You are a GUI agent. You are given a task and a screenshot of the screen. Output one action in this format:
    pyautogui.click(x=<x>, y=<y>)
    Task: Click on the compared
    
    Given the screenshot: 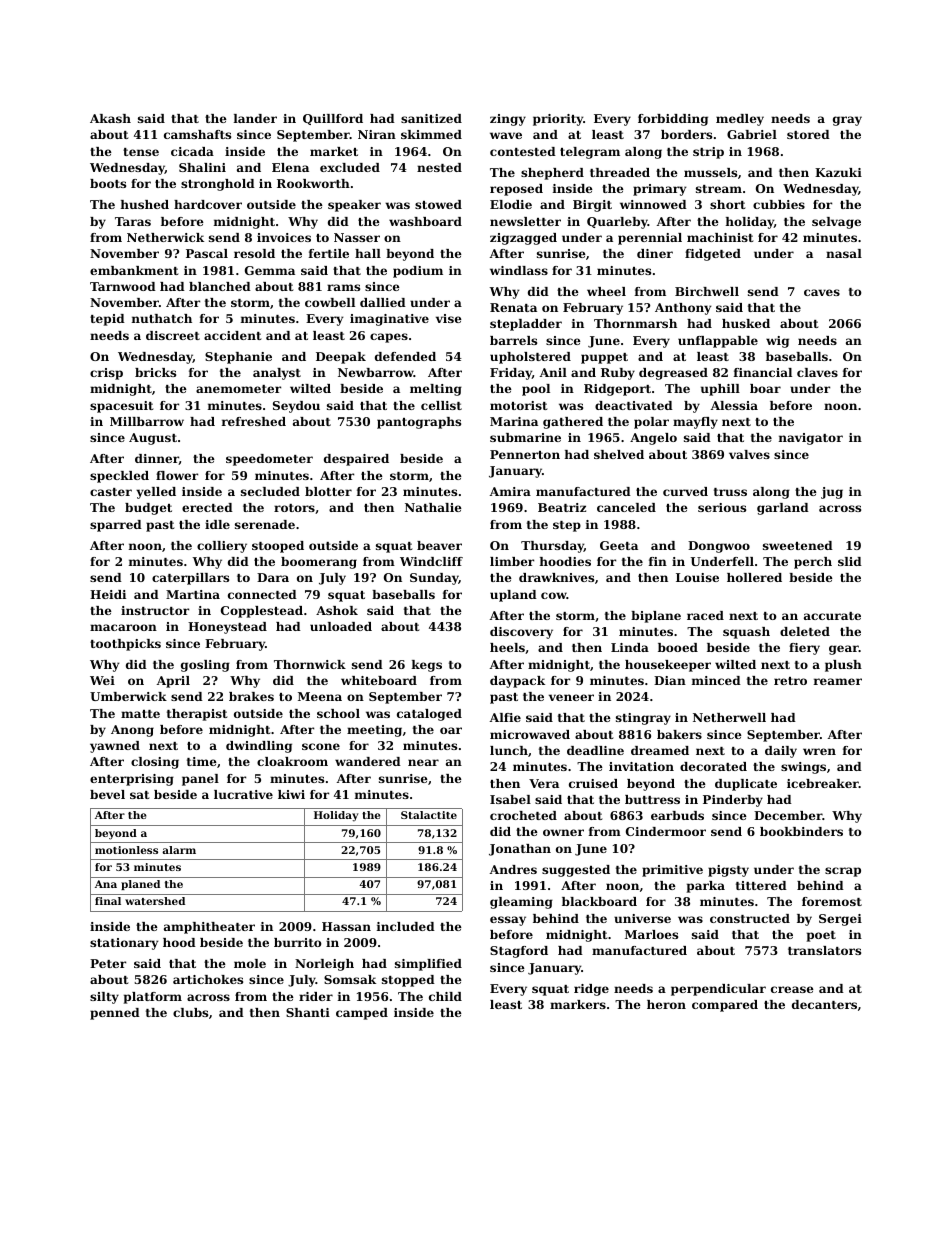 What is the action you would take?
    pyautogui.click(x=725, y=1006)
